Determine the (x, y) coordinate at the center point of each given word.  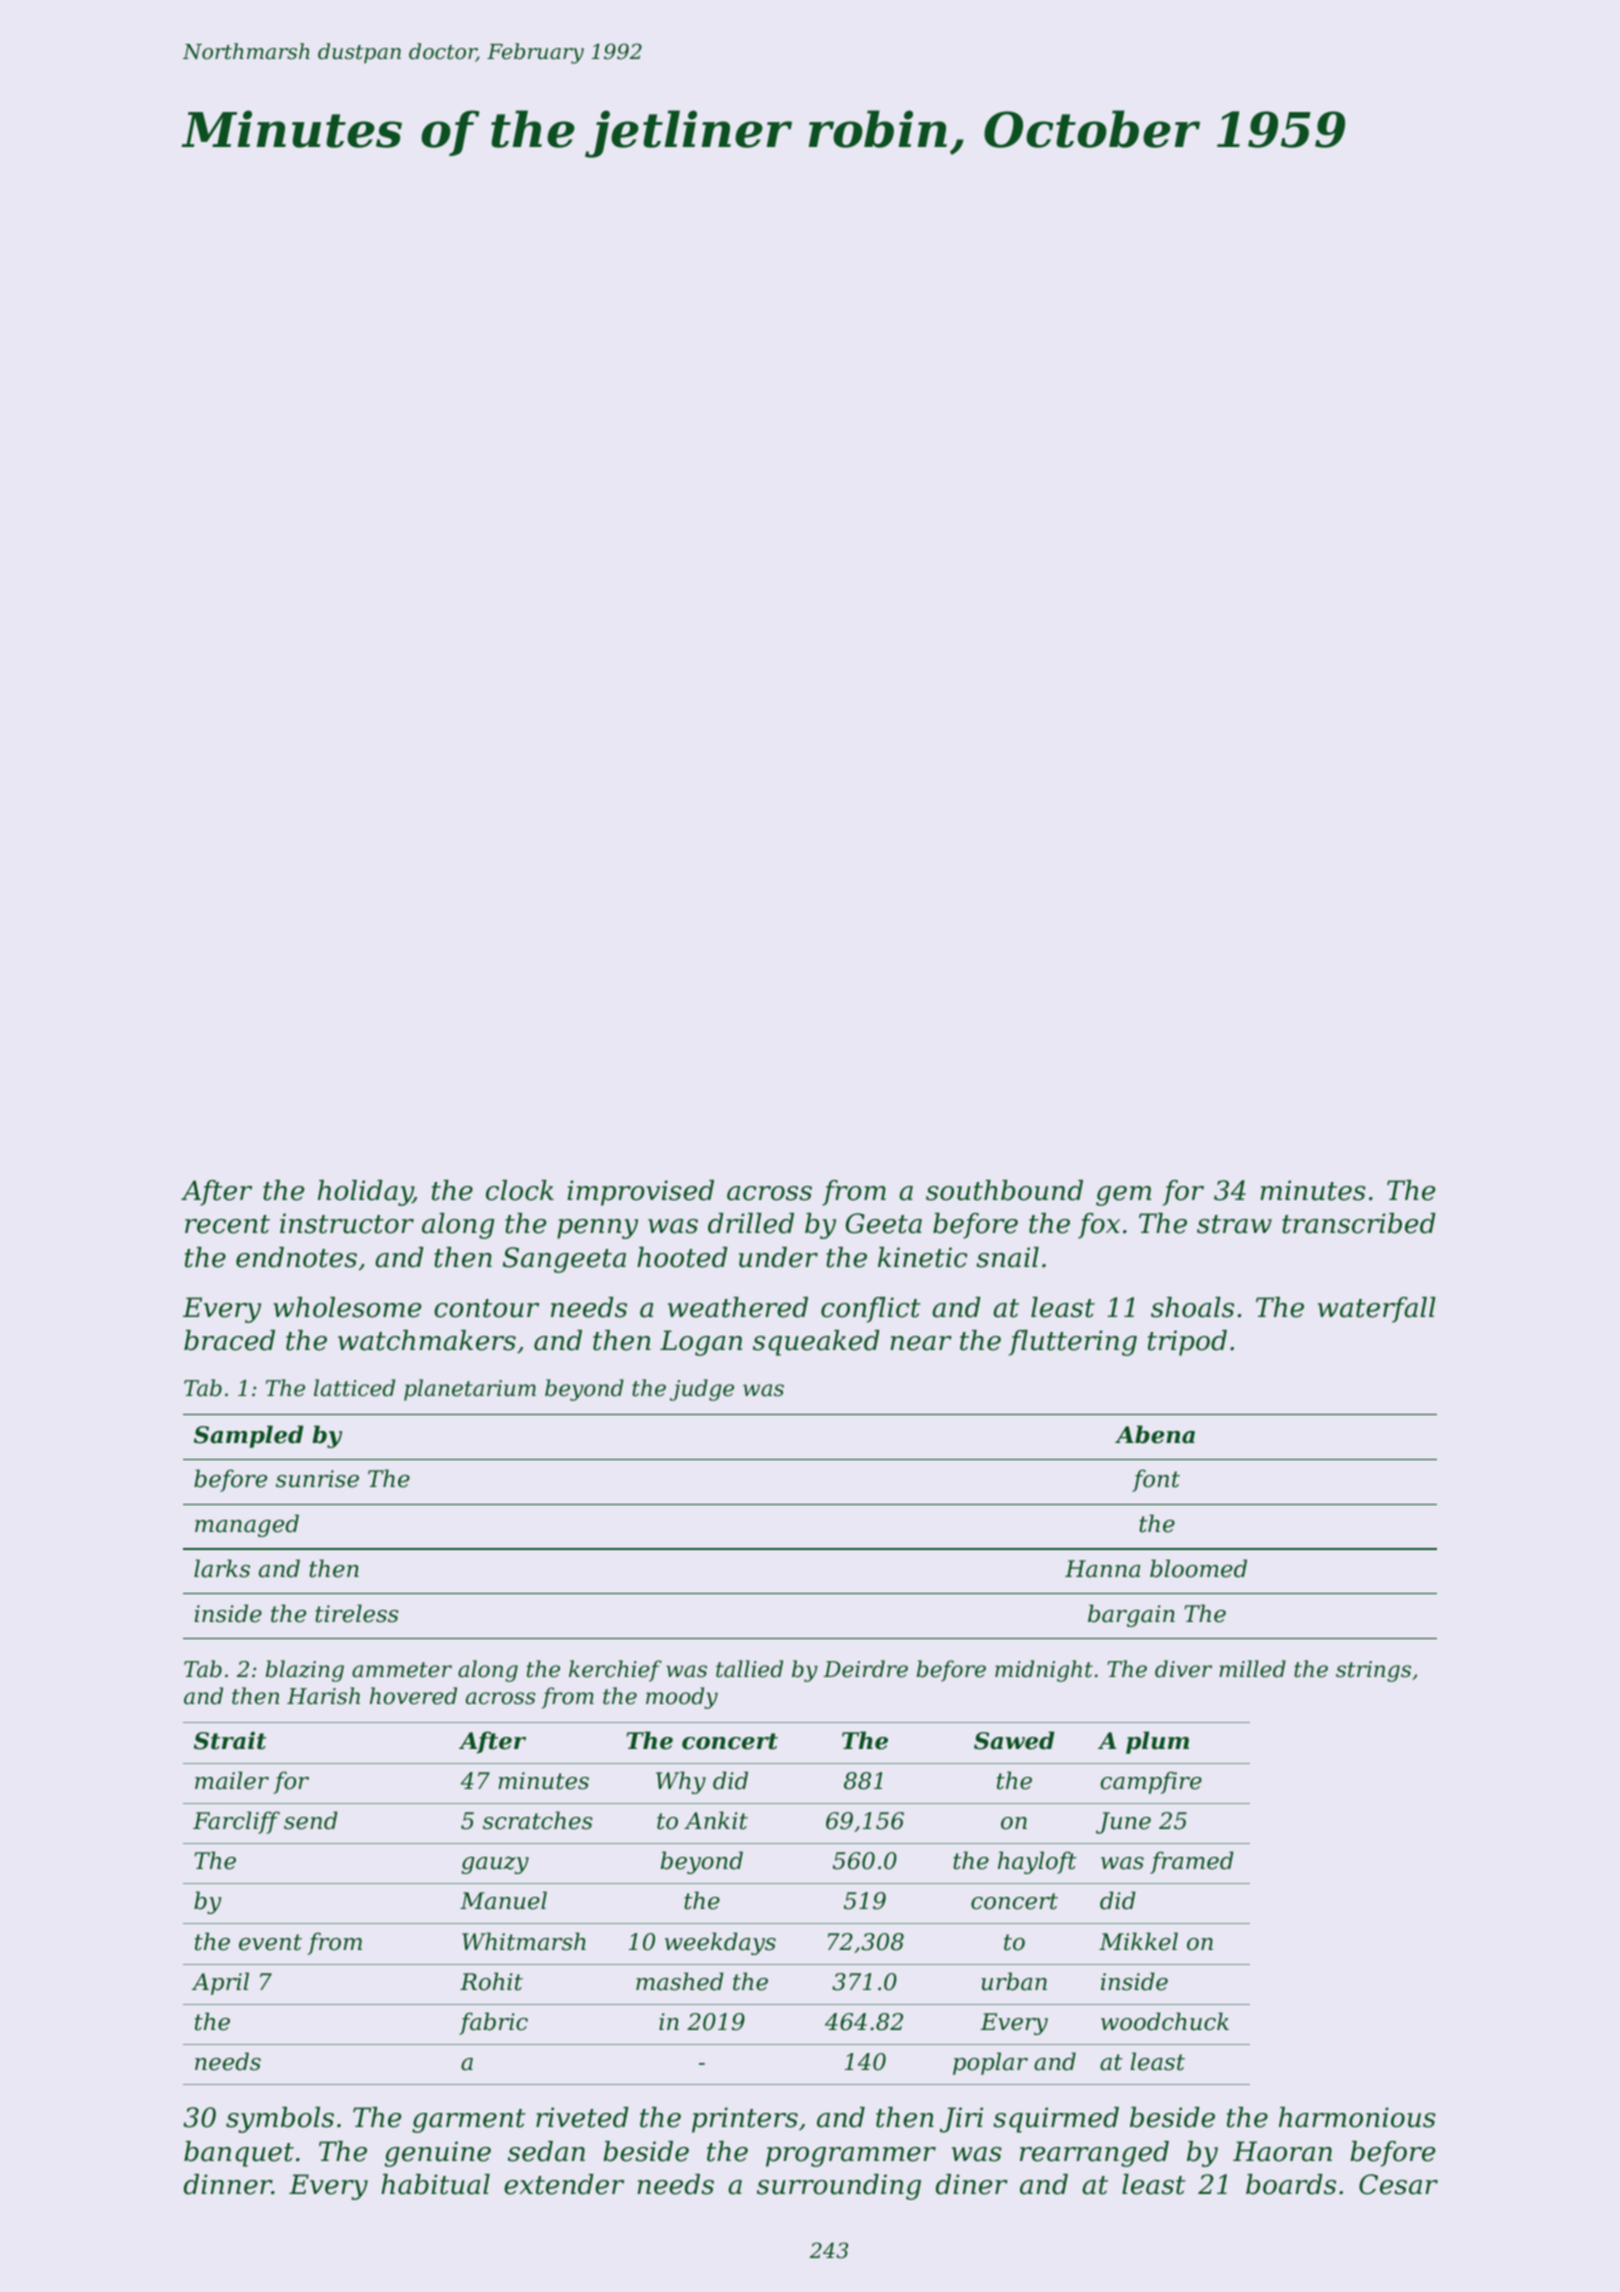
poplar (990, 2063)
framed (1192, 1862)
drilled (751, 1223)
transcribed (1359, 1223)
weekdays (720, 1943)
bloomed (1198, 1568)
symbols (280, 2120)
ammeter (402, 1670)
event (270, 1942)
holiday (365, 1193)
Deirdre (866, 1669)
